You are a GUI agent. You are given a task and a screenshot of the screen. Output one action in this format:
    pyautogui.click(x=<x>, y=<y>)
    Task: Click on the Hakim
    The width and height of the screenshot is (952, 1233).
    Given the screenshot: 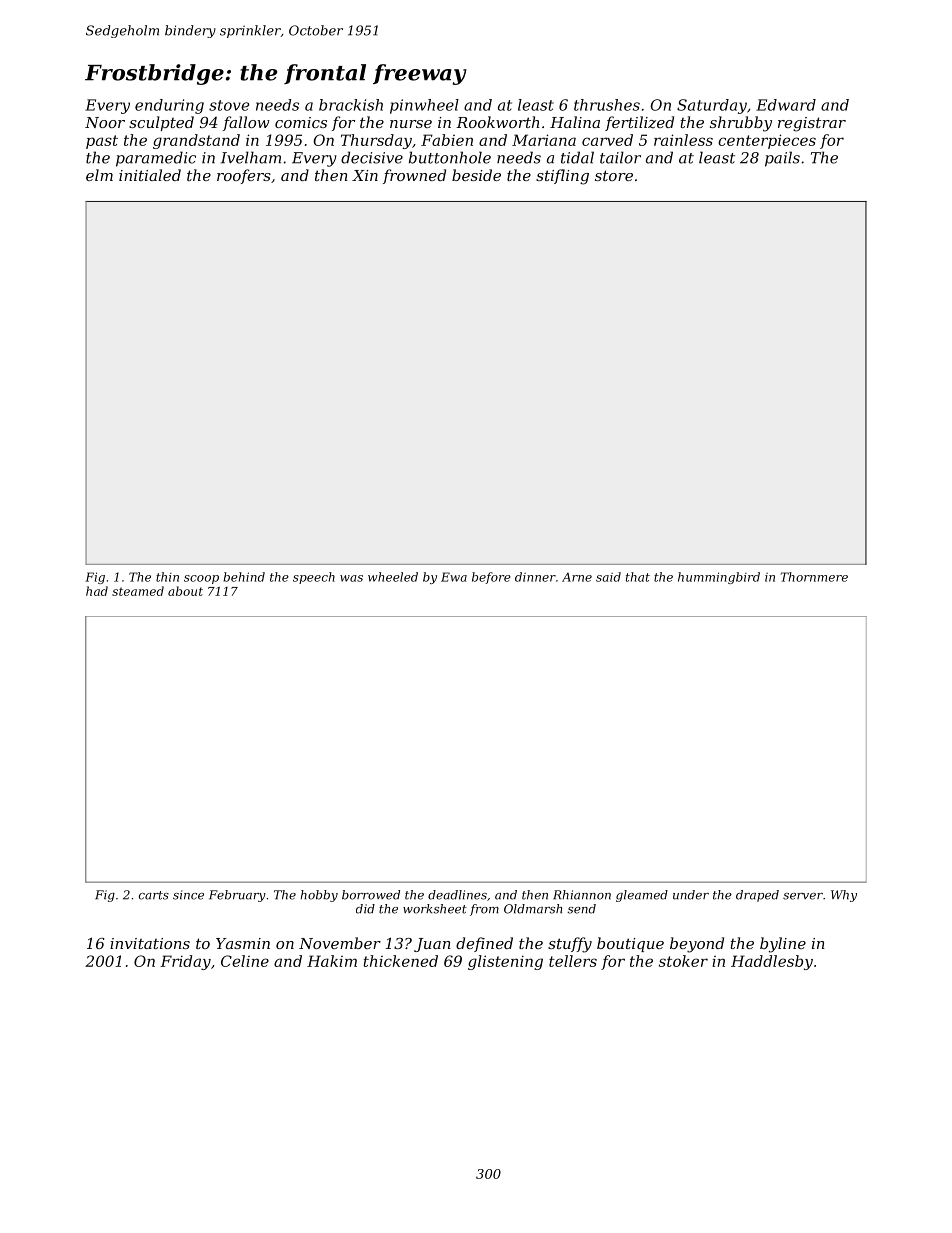 What is the action you would take?
    pyautogui.click(x=332, y=961)
